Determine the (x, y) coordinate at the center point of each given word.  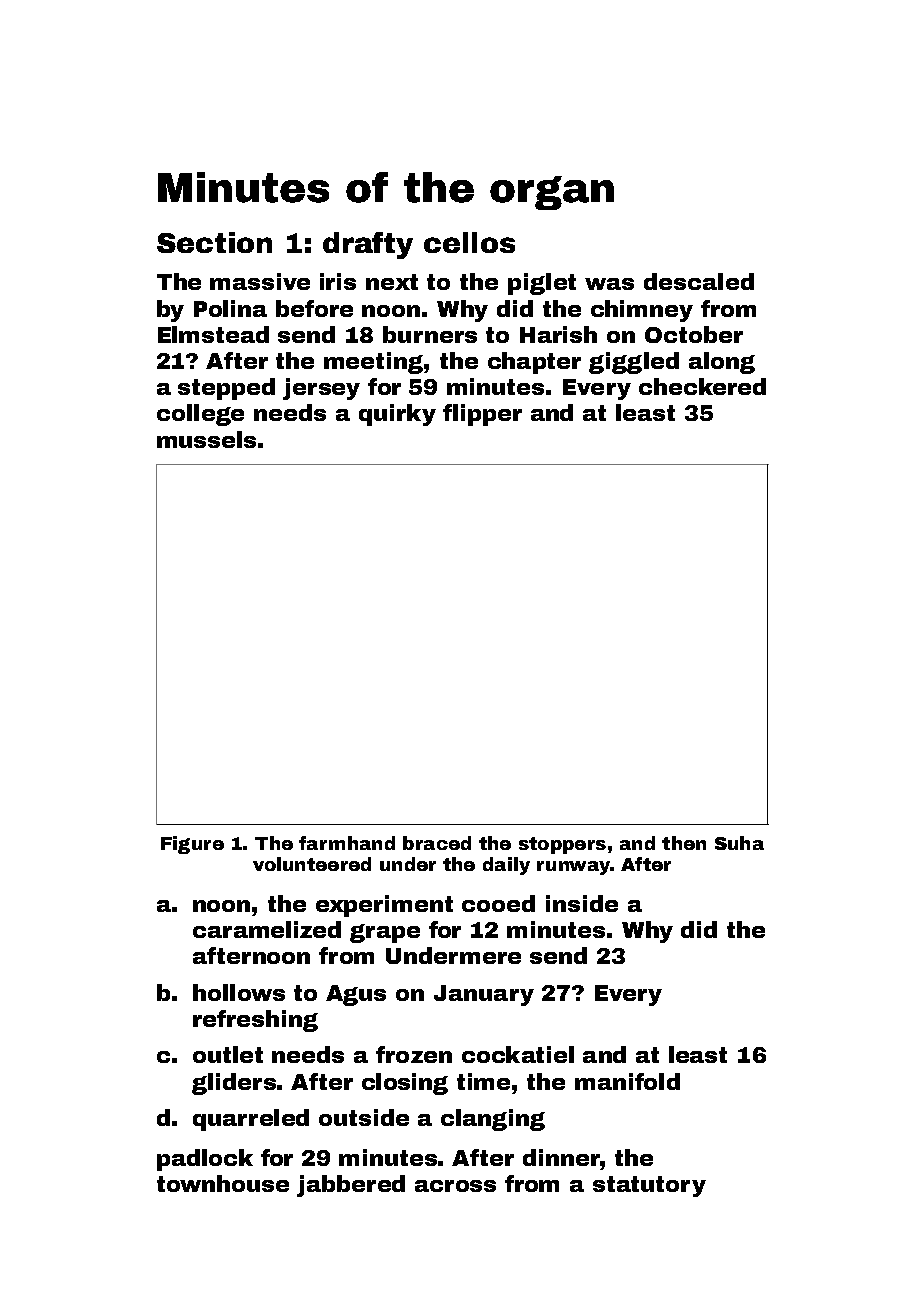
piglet (542, 284)
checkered (702, 386)
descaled (699, 281)
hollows (239, 992)
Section (214, 242)
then (684, 843)
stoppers (562, 845)
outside (364, 1117)
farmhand (347, 843)
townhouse (223, 1183)
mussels (206, 439)
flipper (482, 415)
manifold (627, 1081)
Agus (356, 995)
